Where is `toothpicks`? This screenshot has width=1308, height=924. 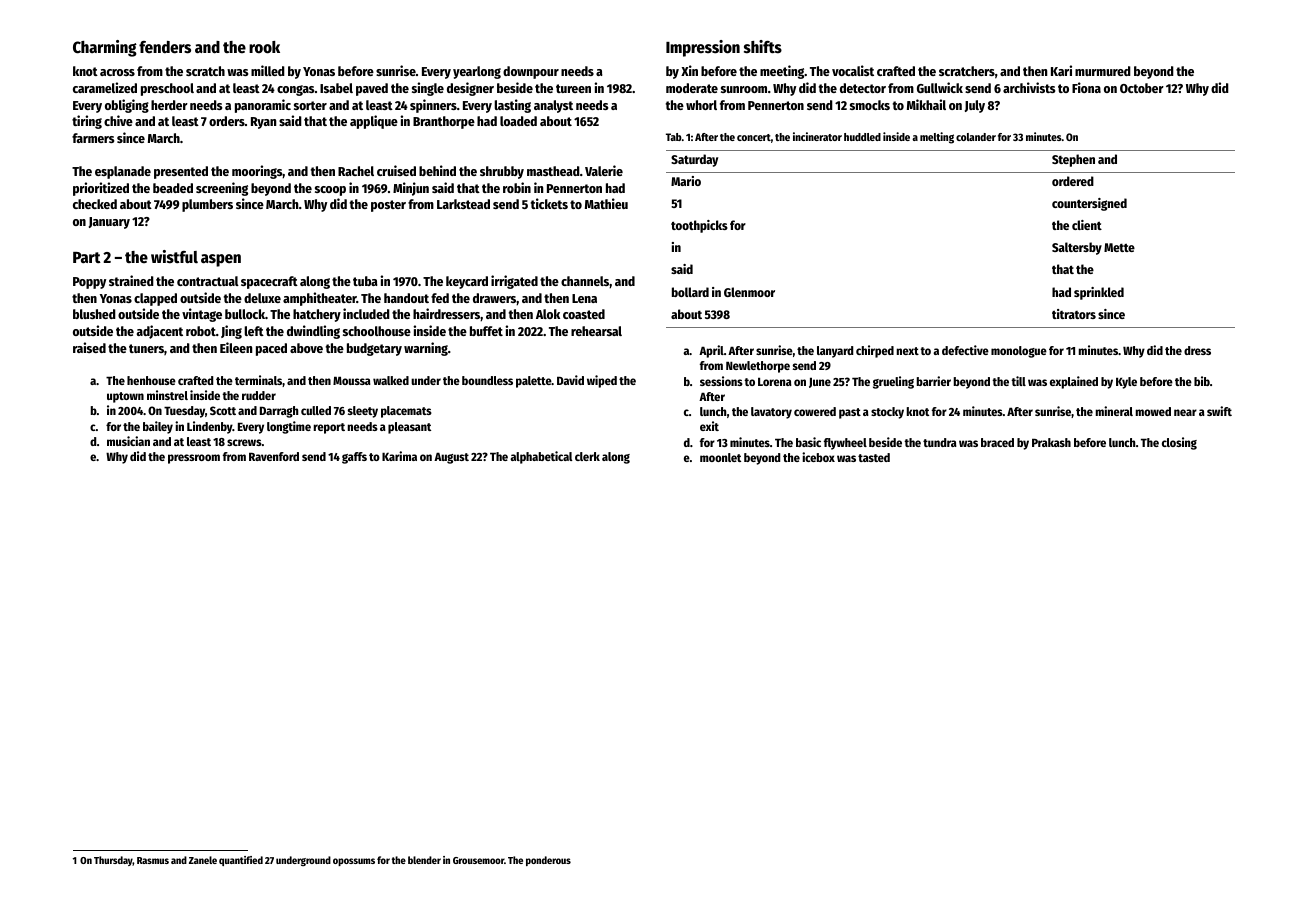
toothpicks is located at coordinates (699, 226).
